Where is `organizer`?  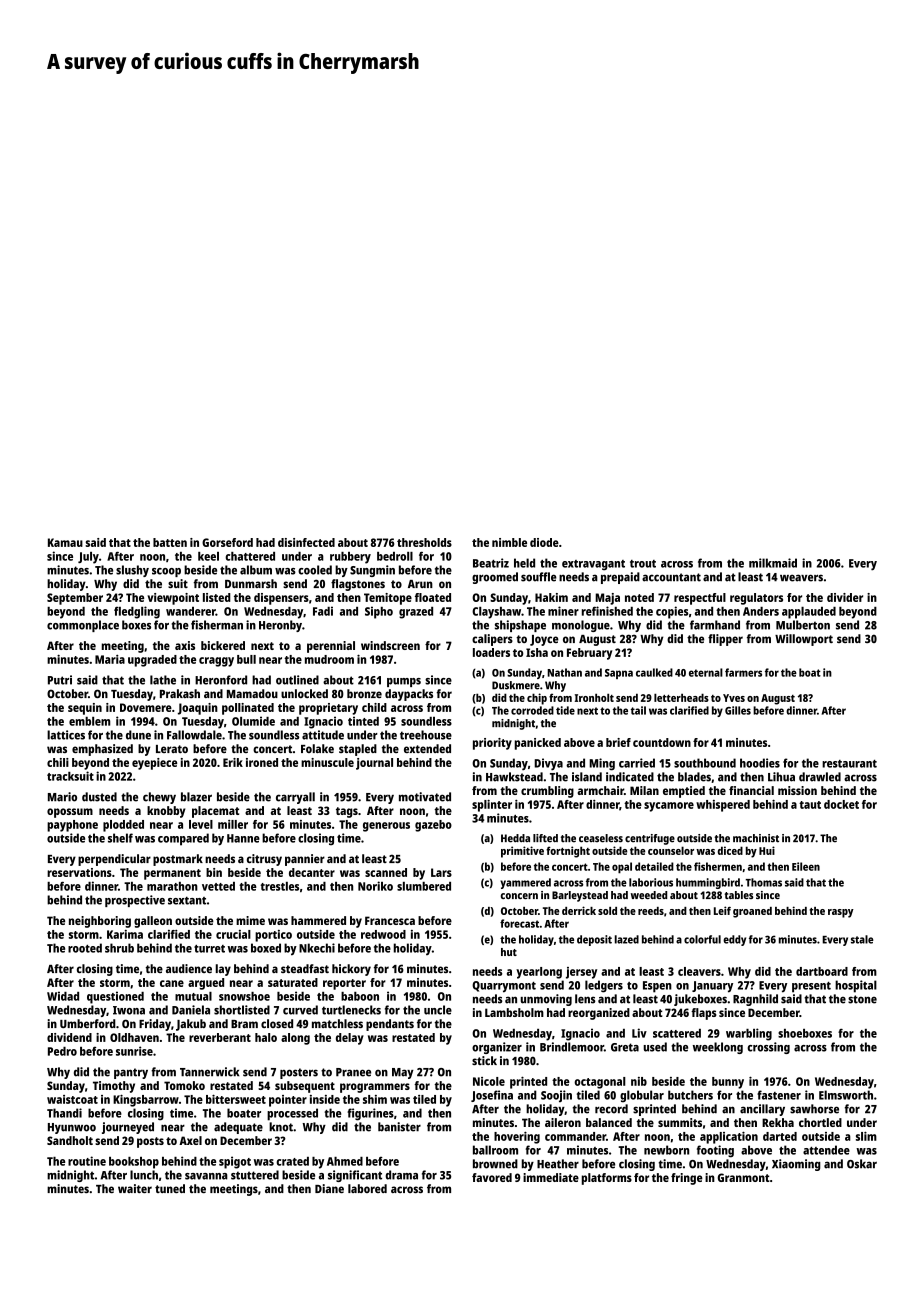
organizer is located at coordinates (497, 1048).
